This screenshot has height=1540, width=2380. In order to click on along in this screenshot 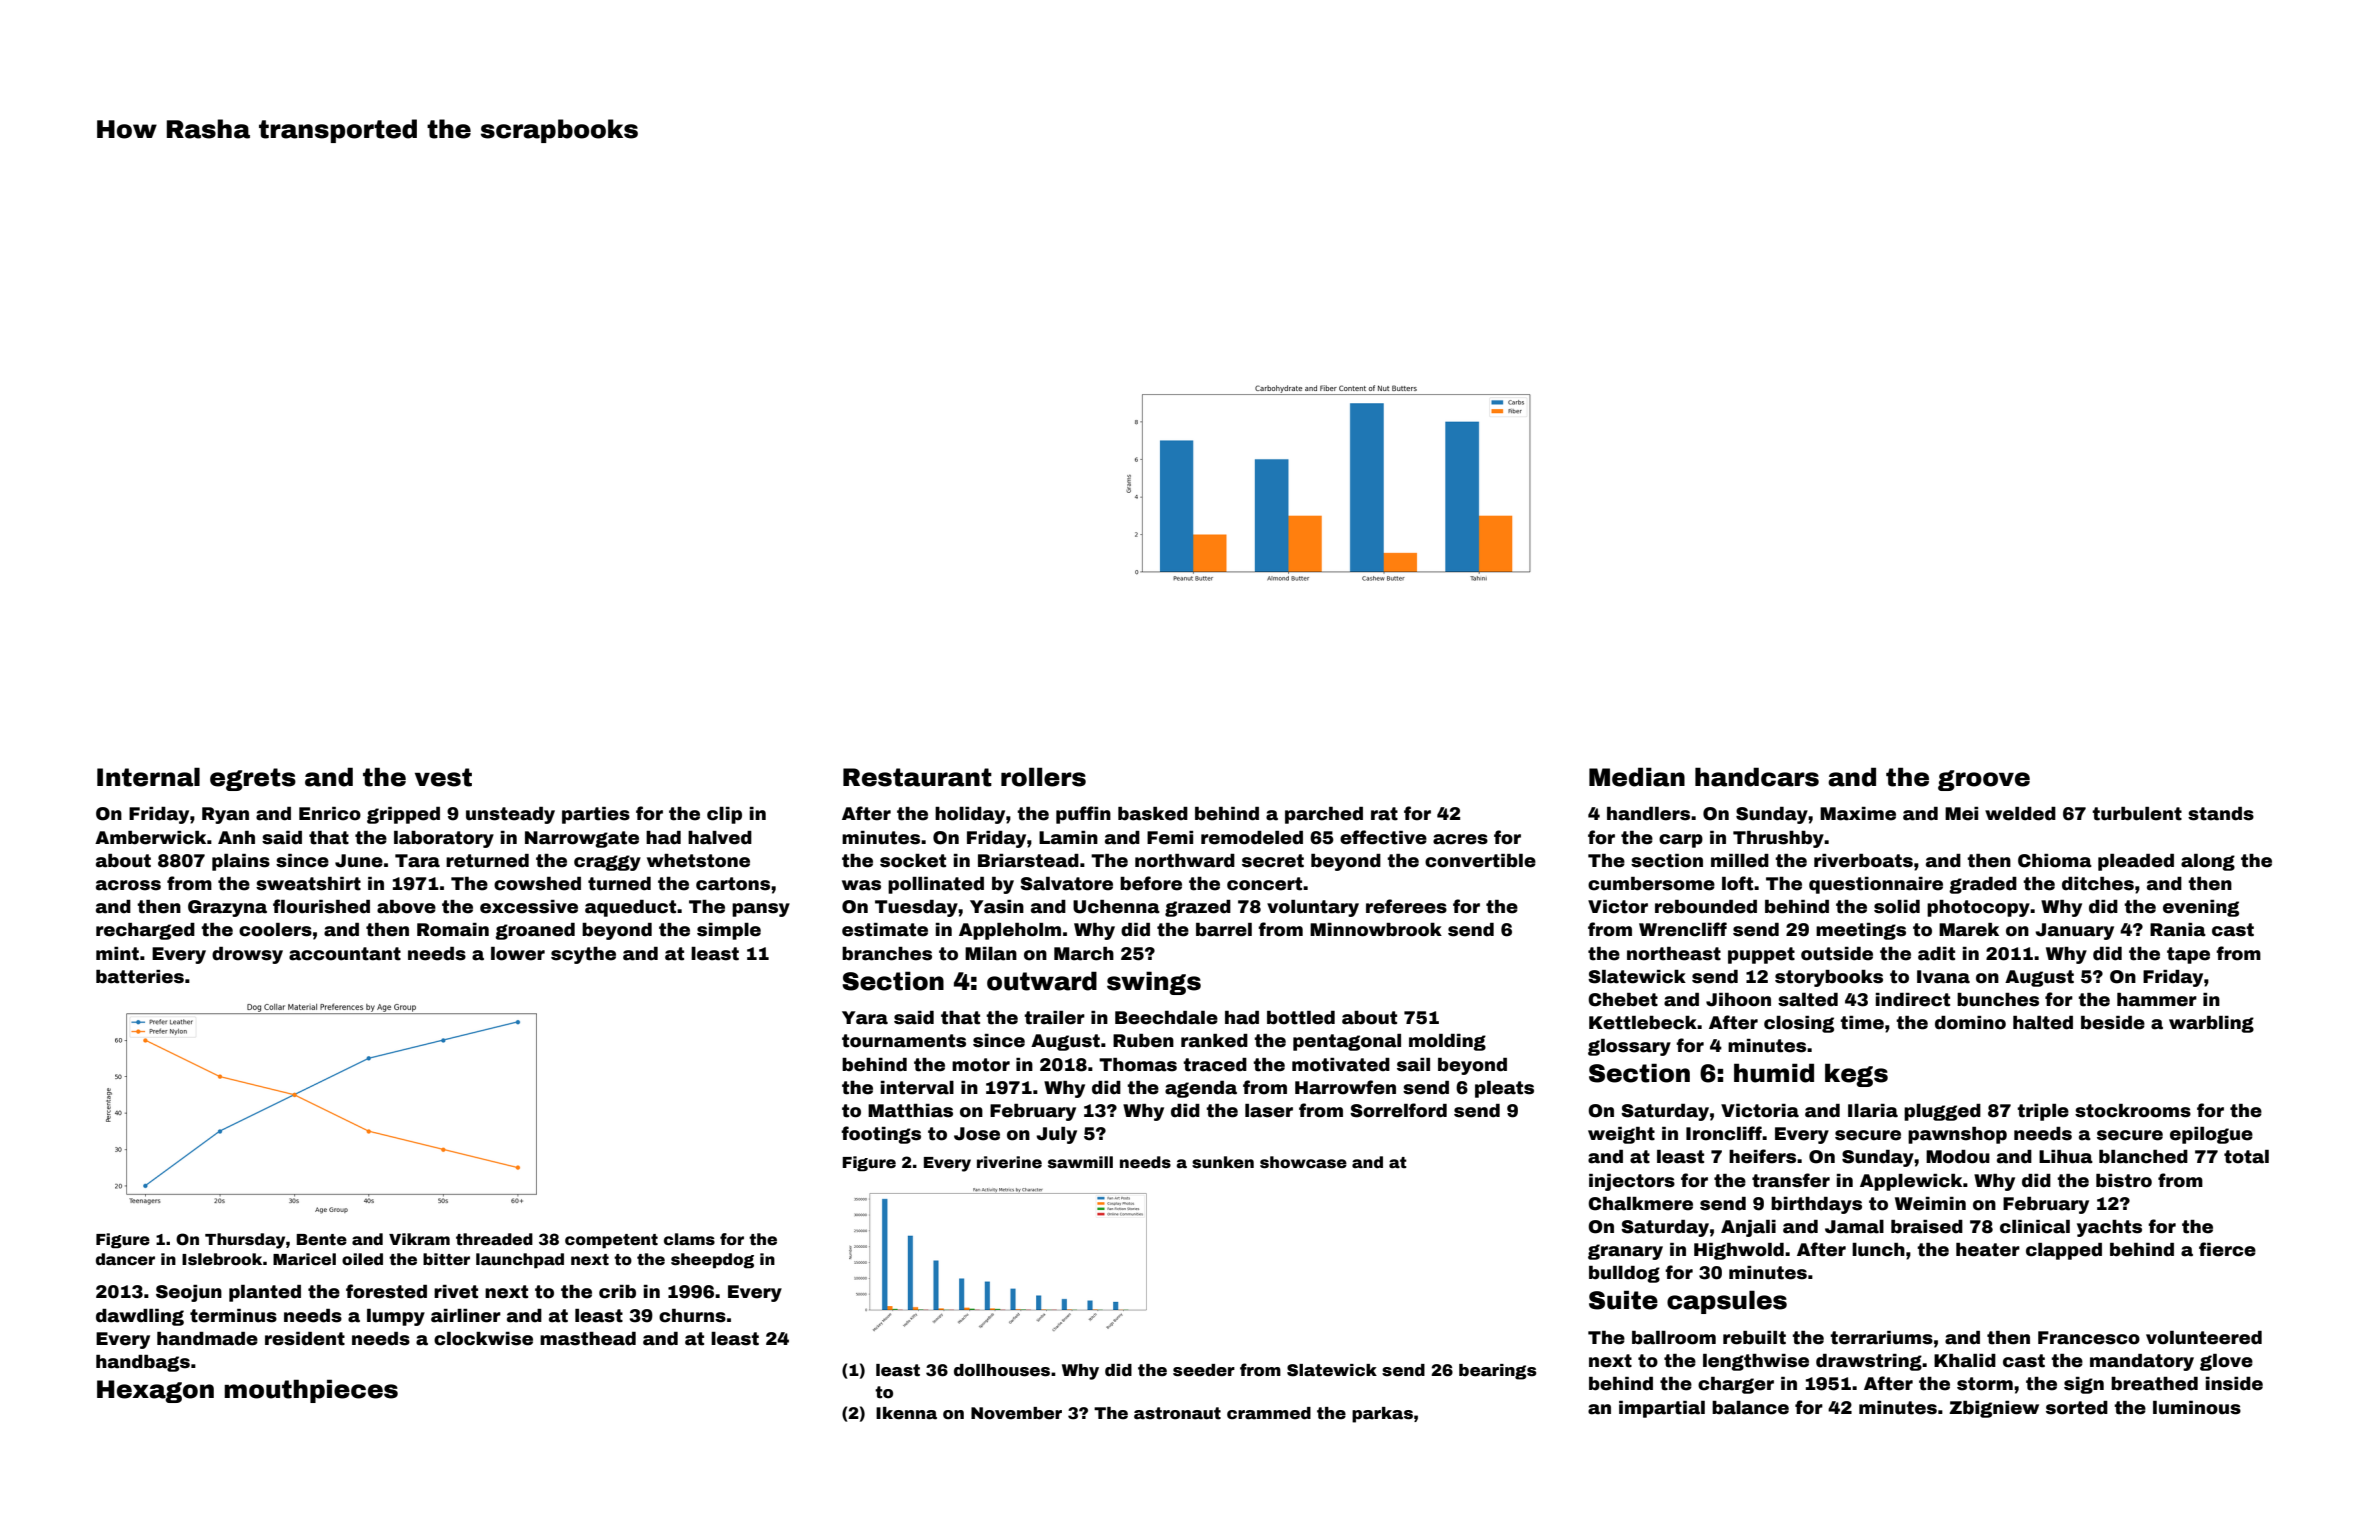, I will do `click(2208, 862)`.
